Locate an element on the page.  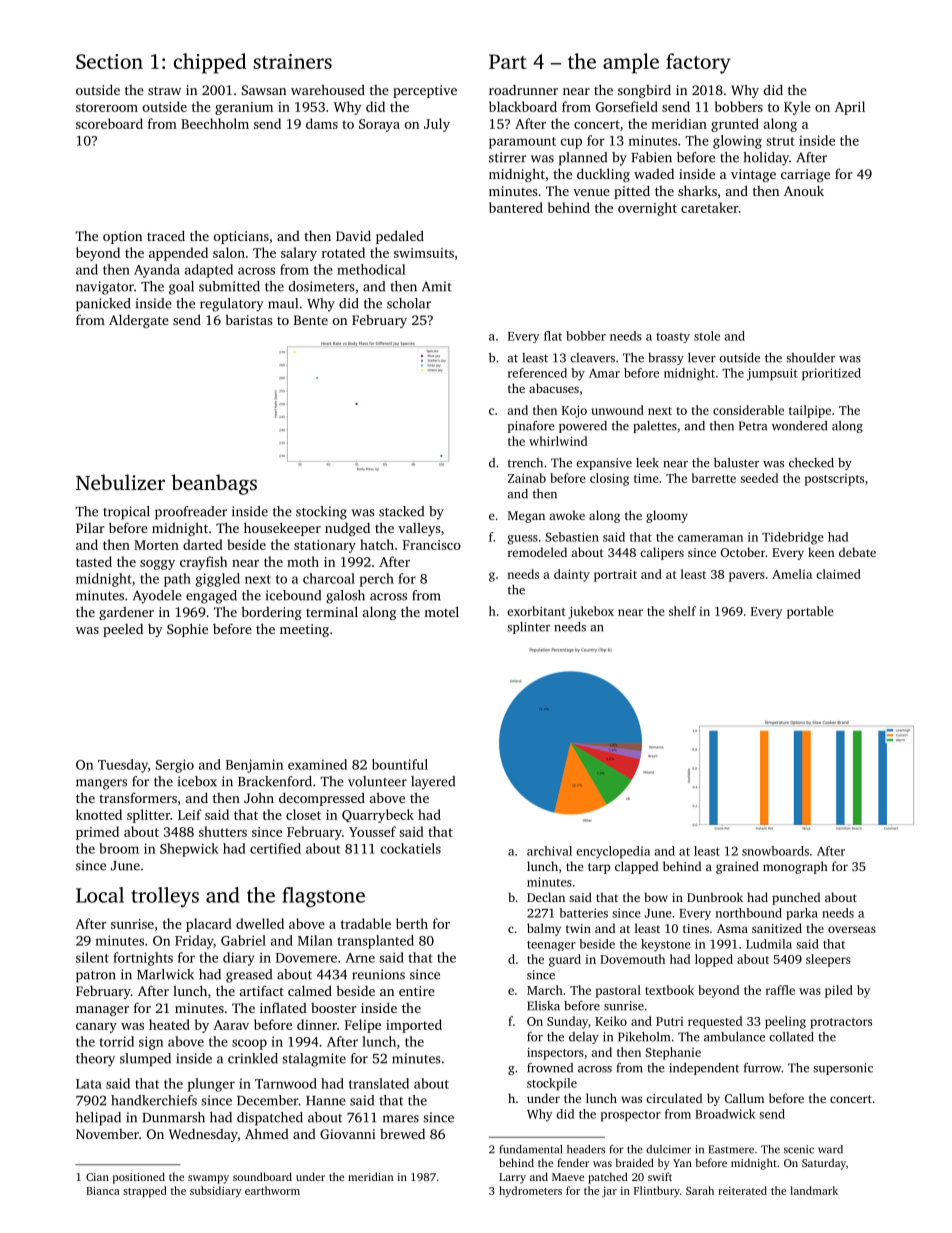
strapped is located at coordinates (145, 1192).
